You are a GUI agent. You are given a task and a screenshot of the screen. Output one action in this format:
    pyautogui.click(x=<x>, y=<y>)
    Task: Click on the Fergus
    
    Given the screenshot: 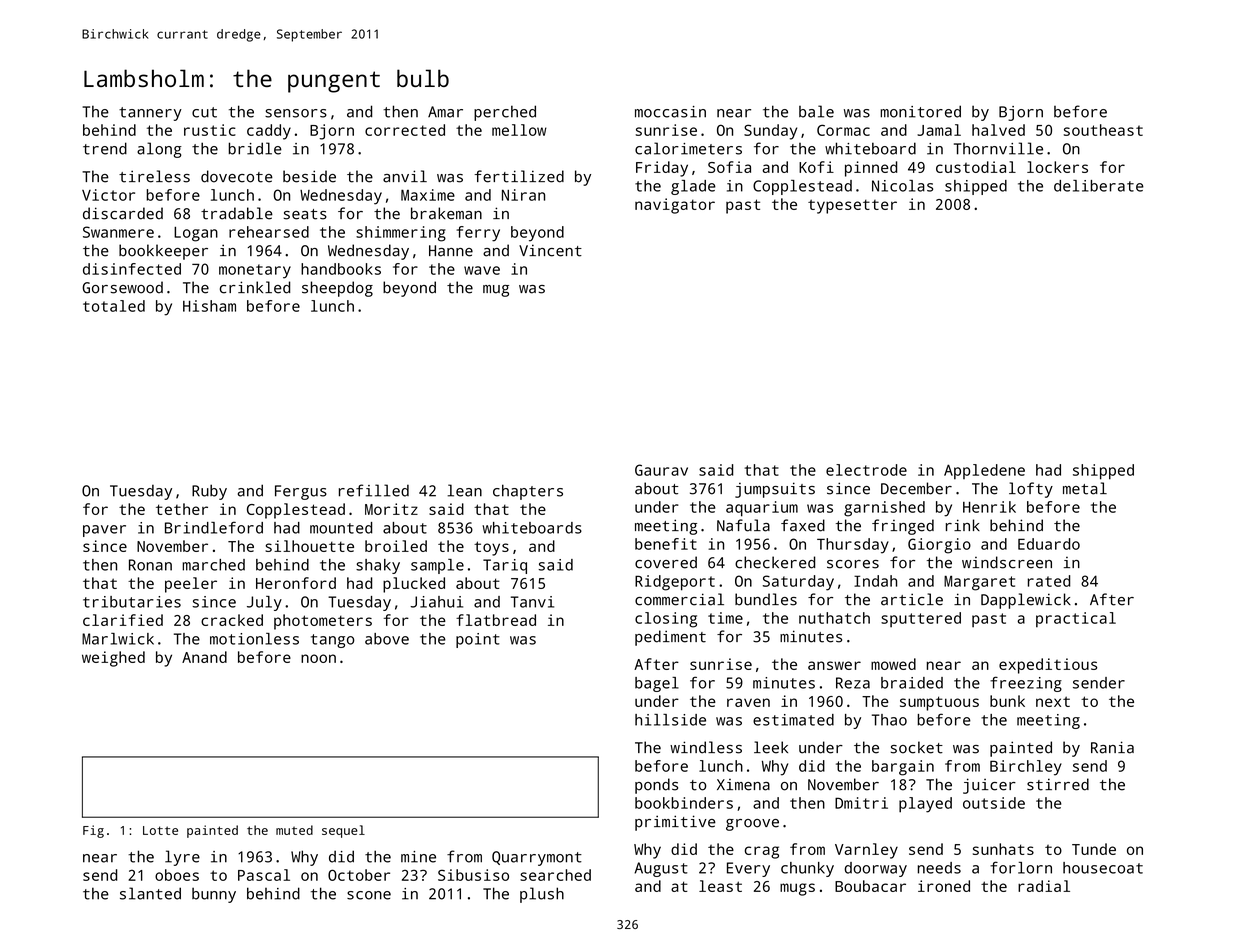 What is the action you would take?
    pyautogui.click(x=301, y=492)
